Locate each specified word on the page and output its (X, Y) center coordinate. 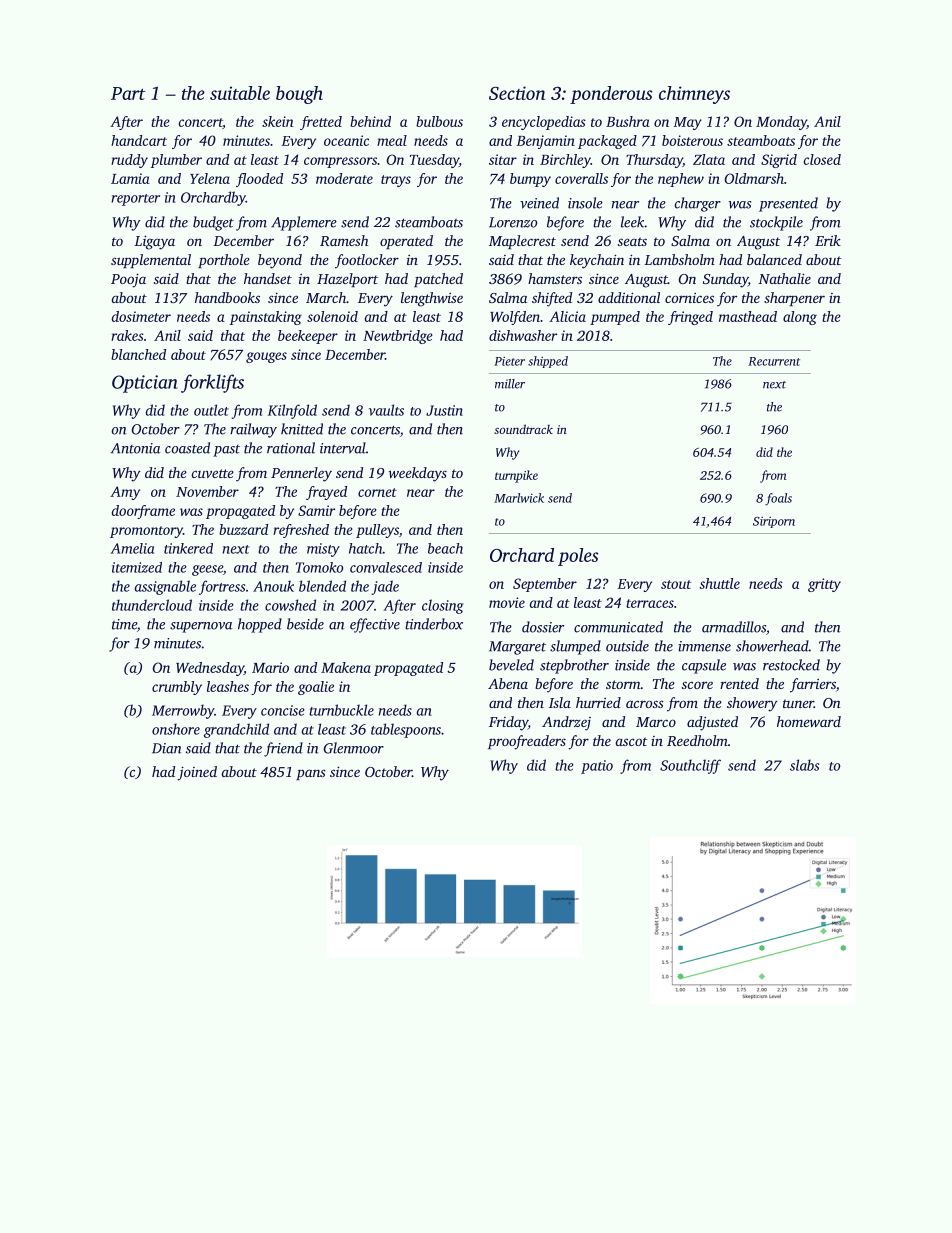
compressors (340, 162)
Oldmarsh (754, 178)
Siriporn (774, 522)
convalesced (386, 567)
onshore (176, 729)
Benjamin (545, 142)
